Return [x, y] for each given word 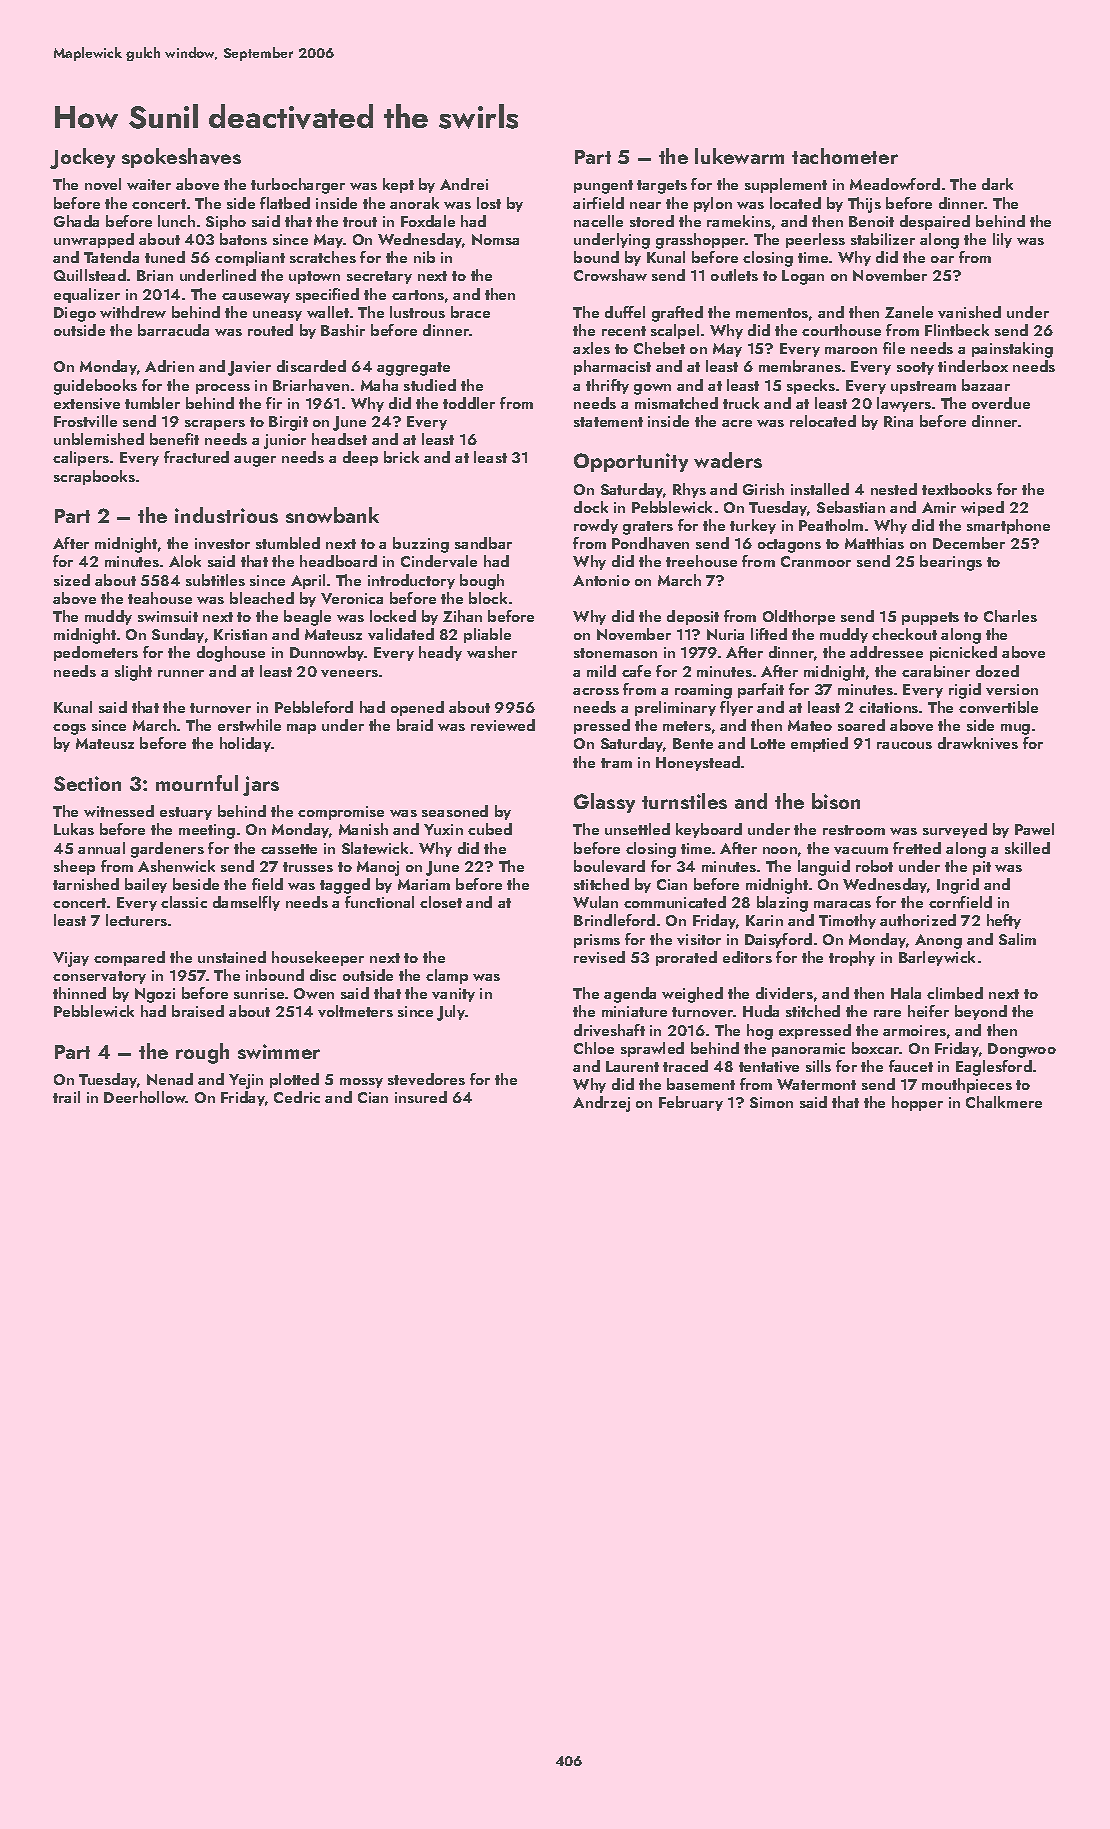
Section [87, 783]
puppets [930, 618]
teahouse [160, 598]
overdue [1001, 403]
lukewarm [739, 156]
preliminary [675, 708]
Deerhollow [145, 1097]
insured [421, 1097]
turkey [753, 526]
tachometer [845, 156]
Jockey [82, 158]
